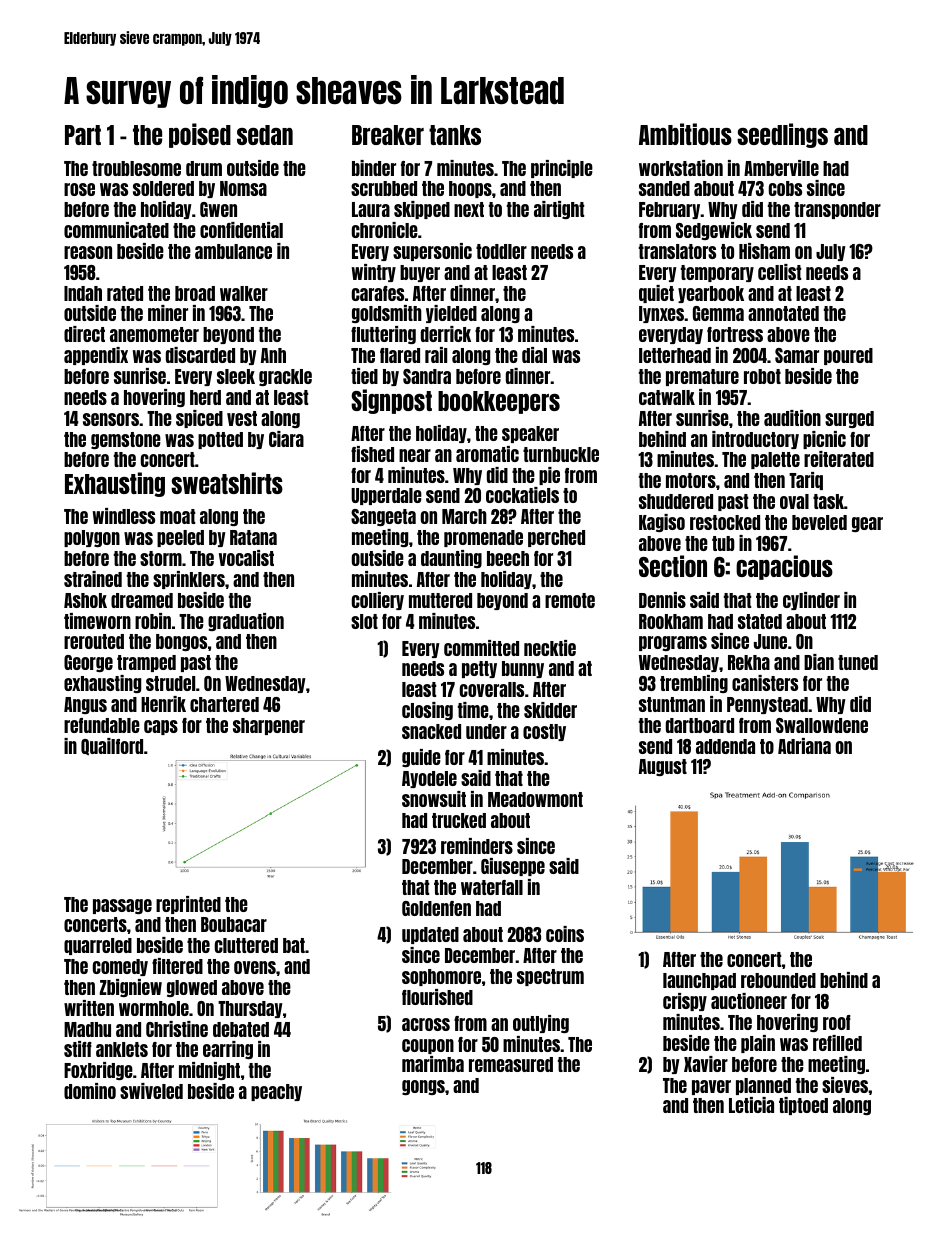 This screenshot has width=952, height=1233. What do you see at coordinates (858, 662) in the screenshot?
I see `tuned` at bounding box center [858, 662].
